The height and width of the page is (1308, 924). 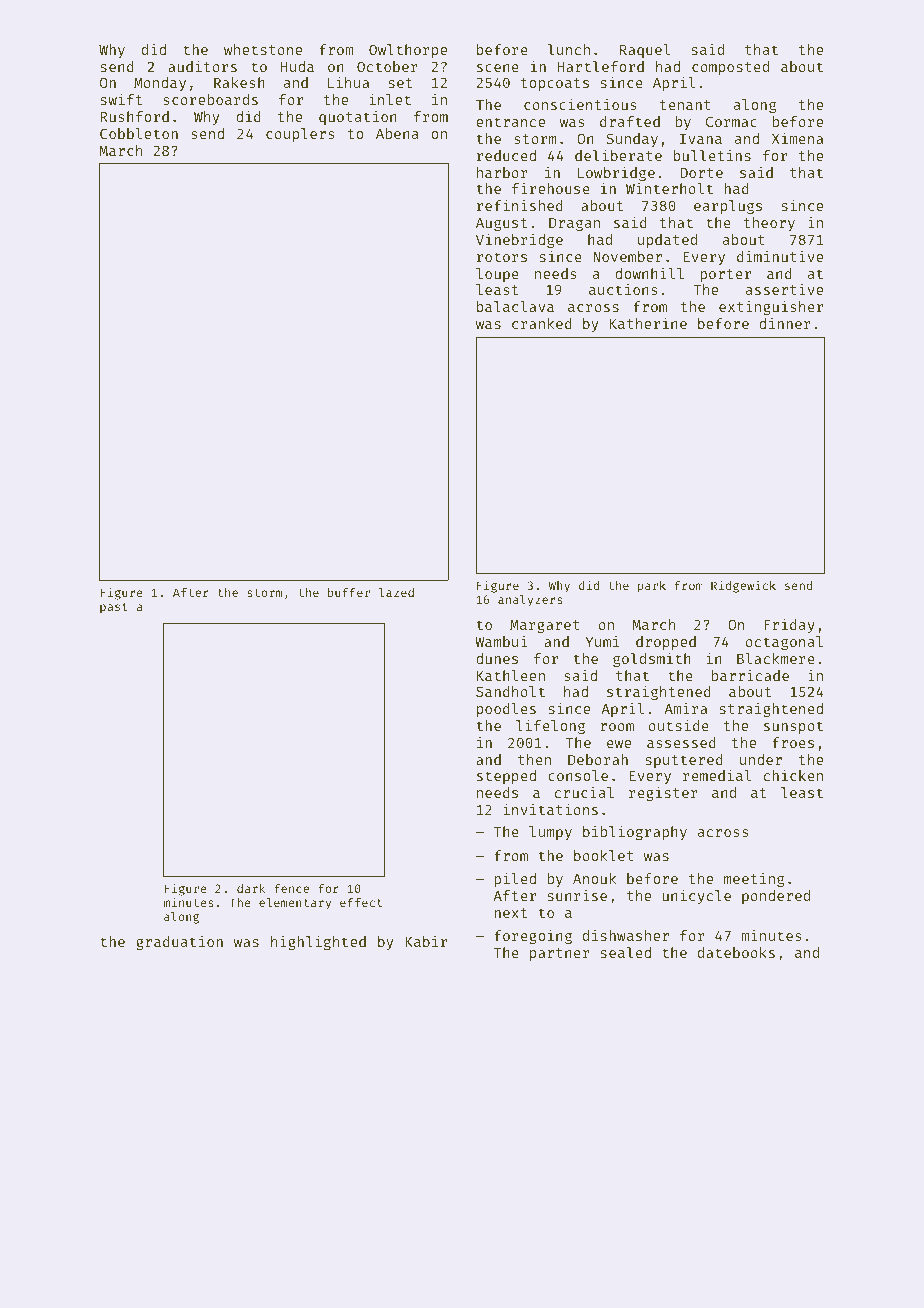 I want to click on extinguisher, so click(x=771, y=307).
